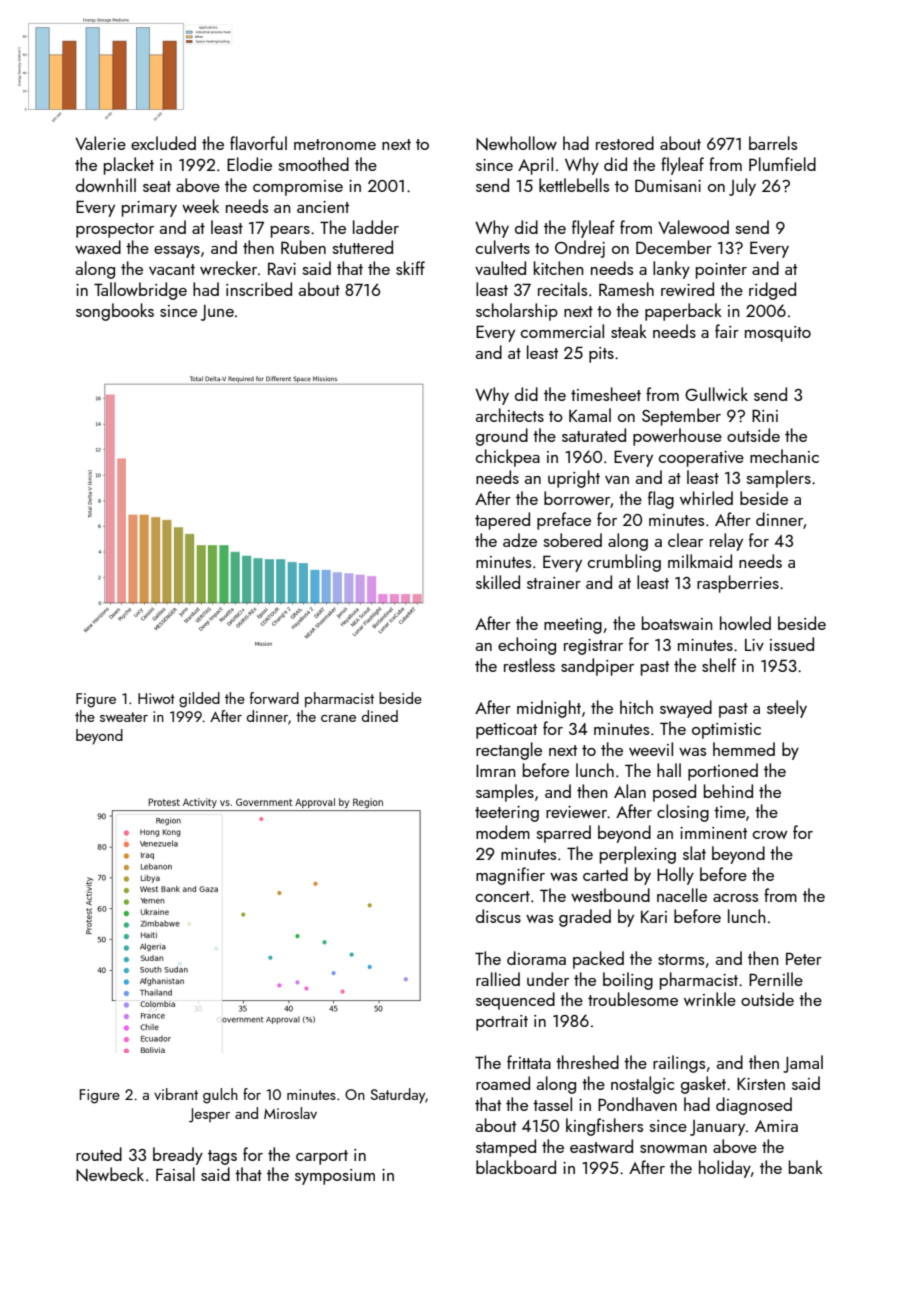 This image has height=1316, width=908. What do you see at coordinates (335, 144) in the image?
I see `metronome` at bounding box center [335, 144].
